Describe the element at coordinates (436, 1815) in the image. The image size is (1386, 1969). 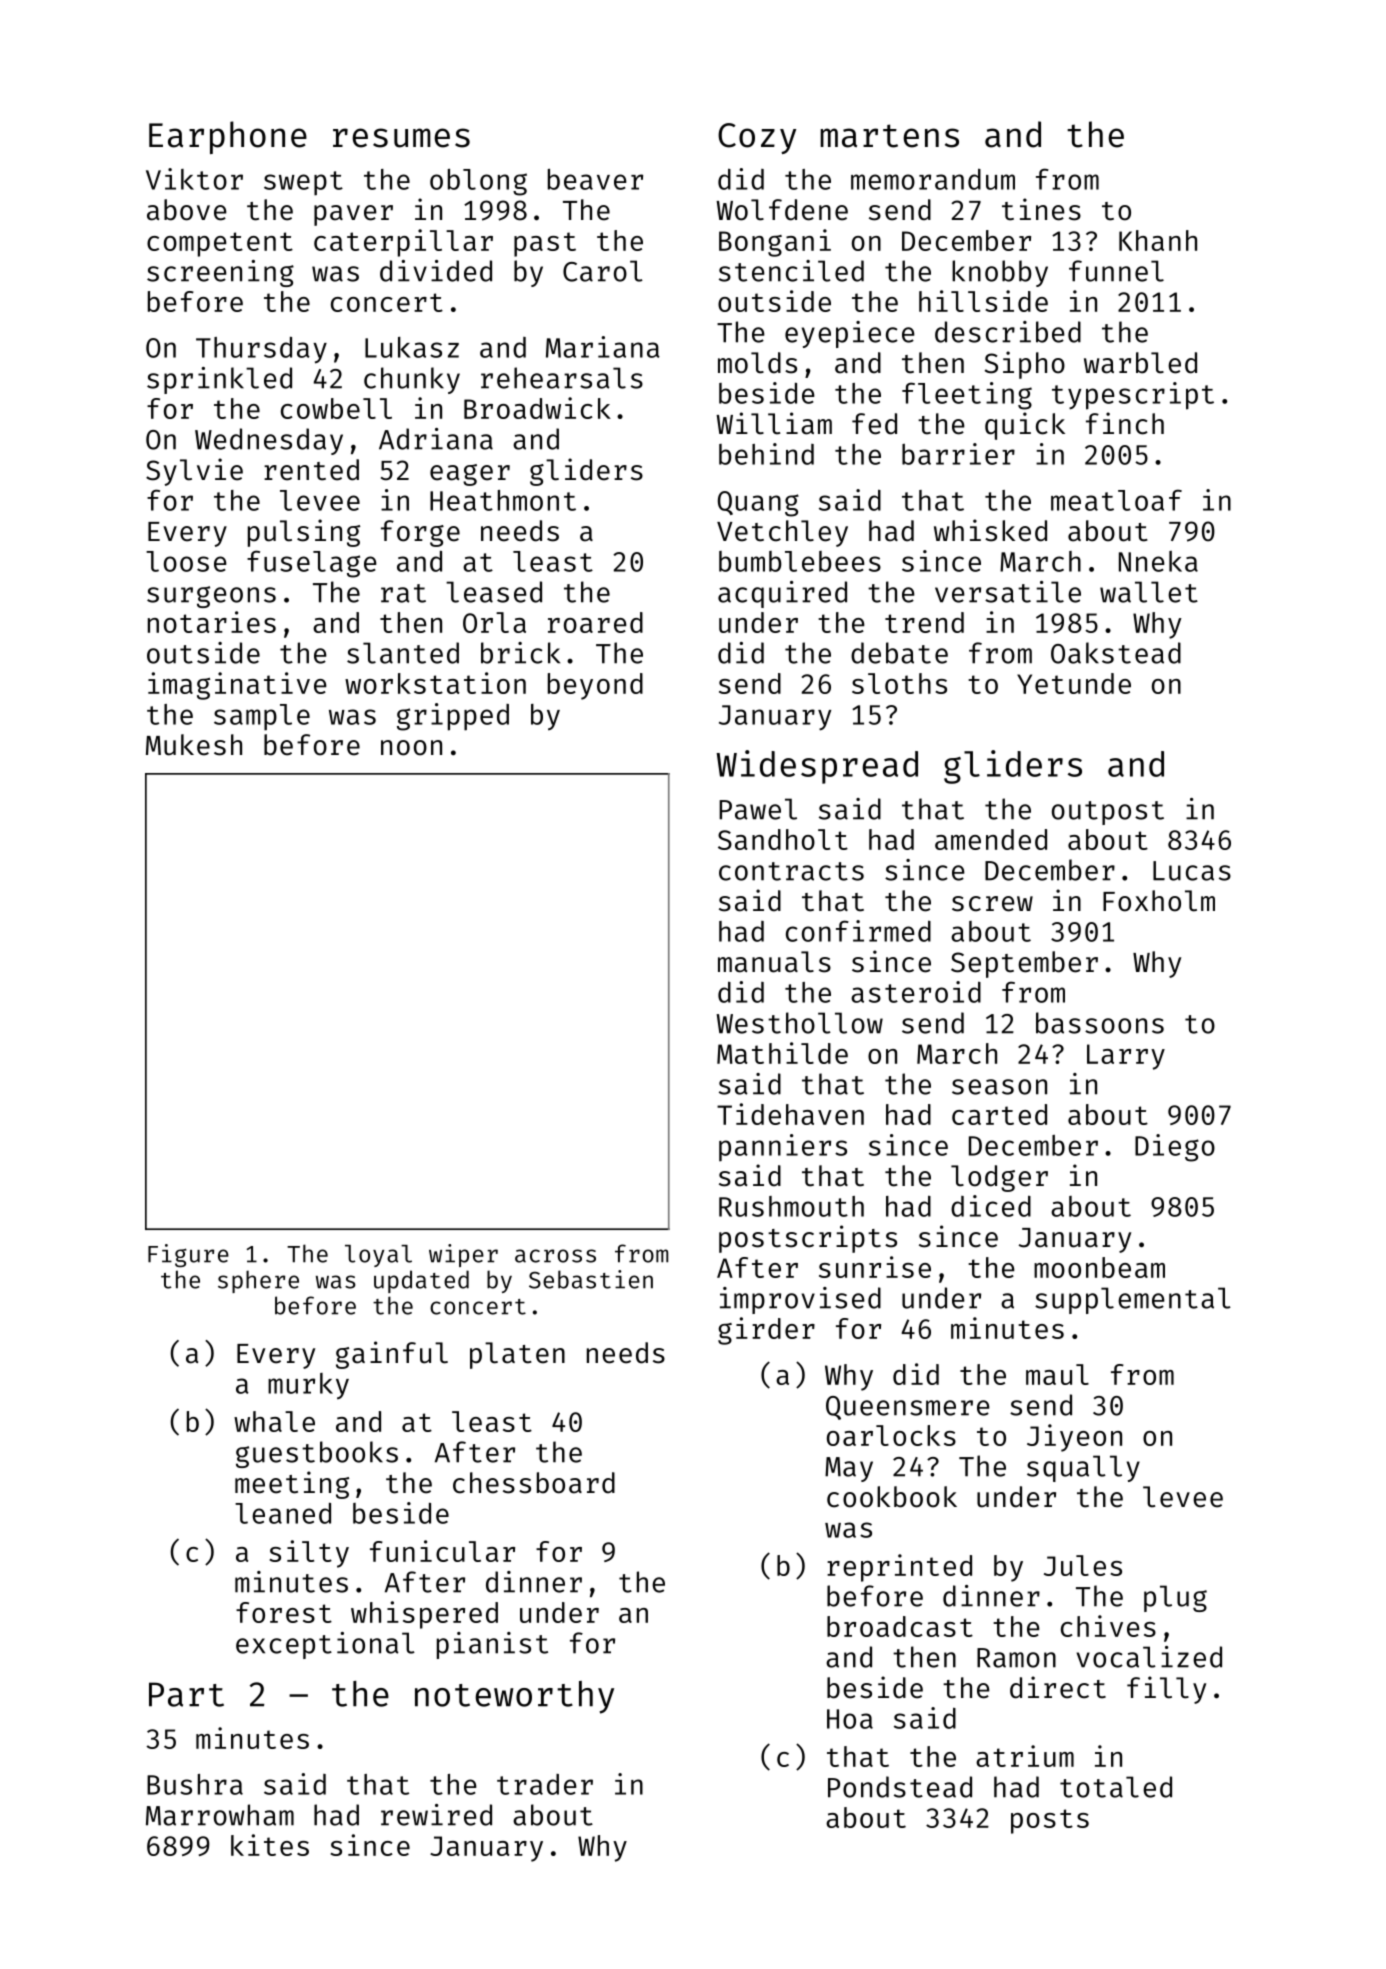
I see `rewired` at that location.
